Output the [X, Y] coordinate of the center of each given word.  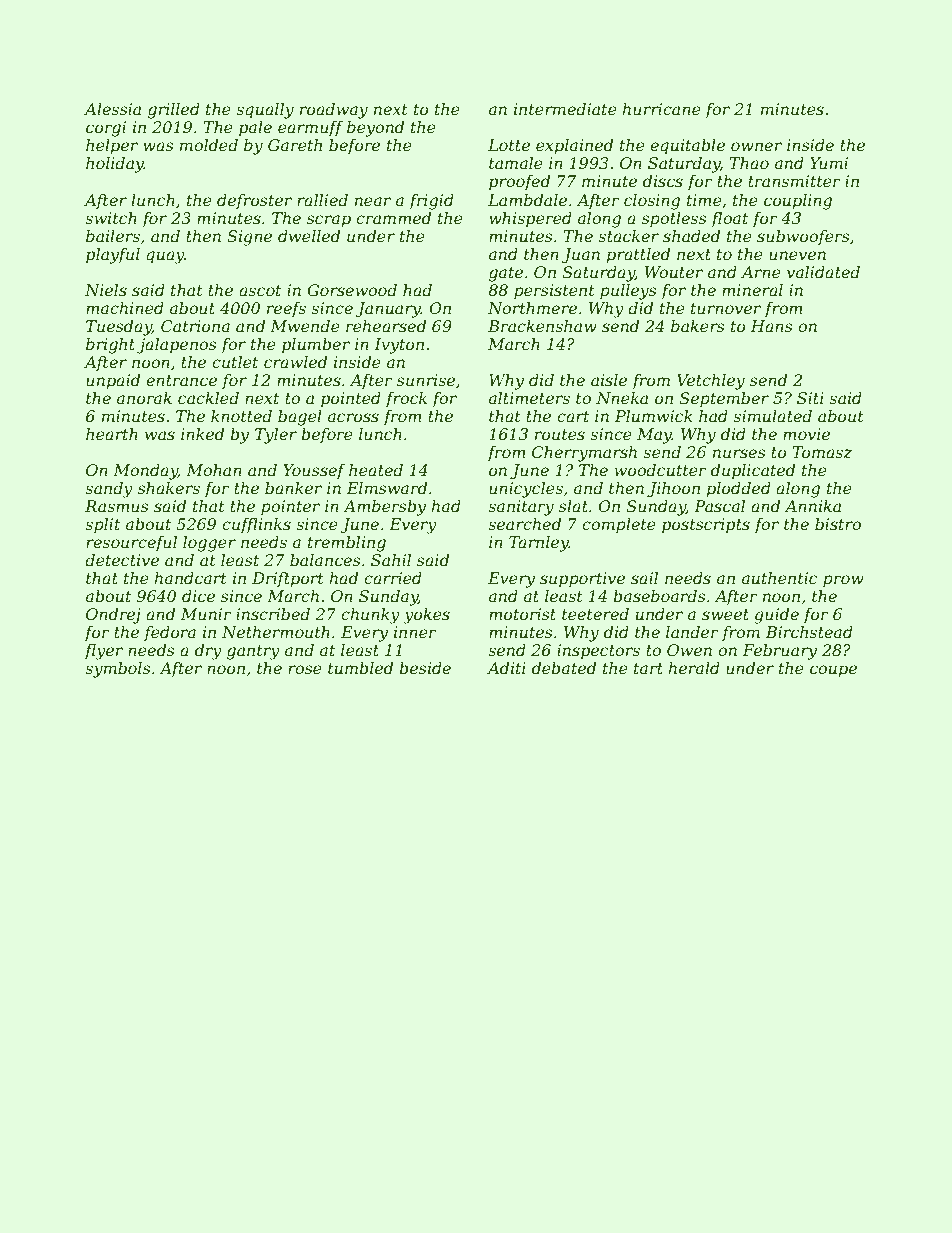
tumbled [360, 668]
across [353, 417]
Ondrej [113, 616]
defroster [254, 201]
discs [663, 181]
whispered [530, 220]
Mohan [214, 470]
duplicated [753, 472]
